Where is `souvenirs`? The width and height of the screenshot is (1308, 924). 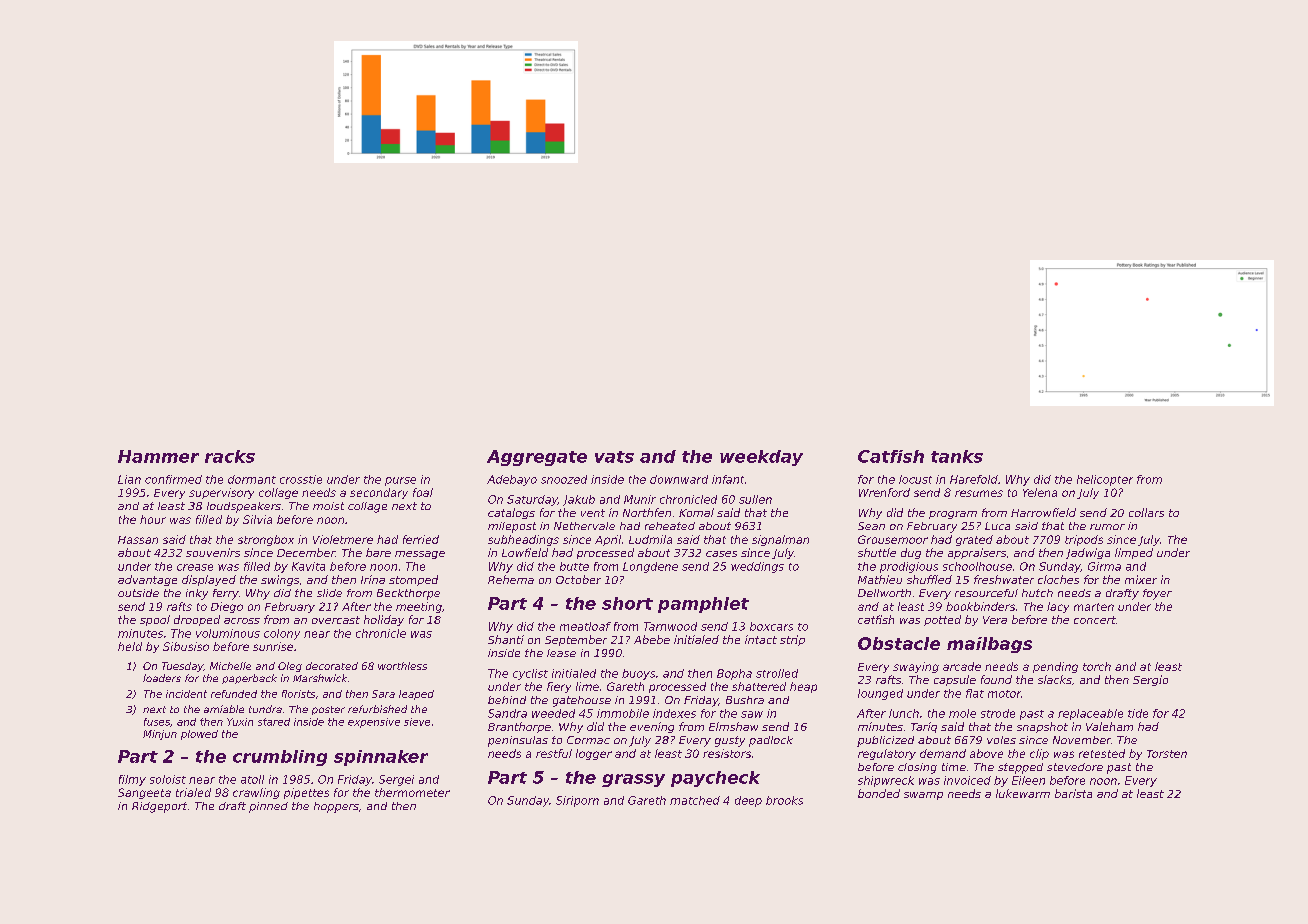
souvenirs is located at coordinates (213, 552).
